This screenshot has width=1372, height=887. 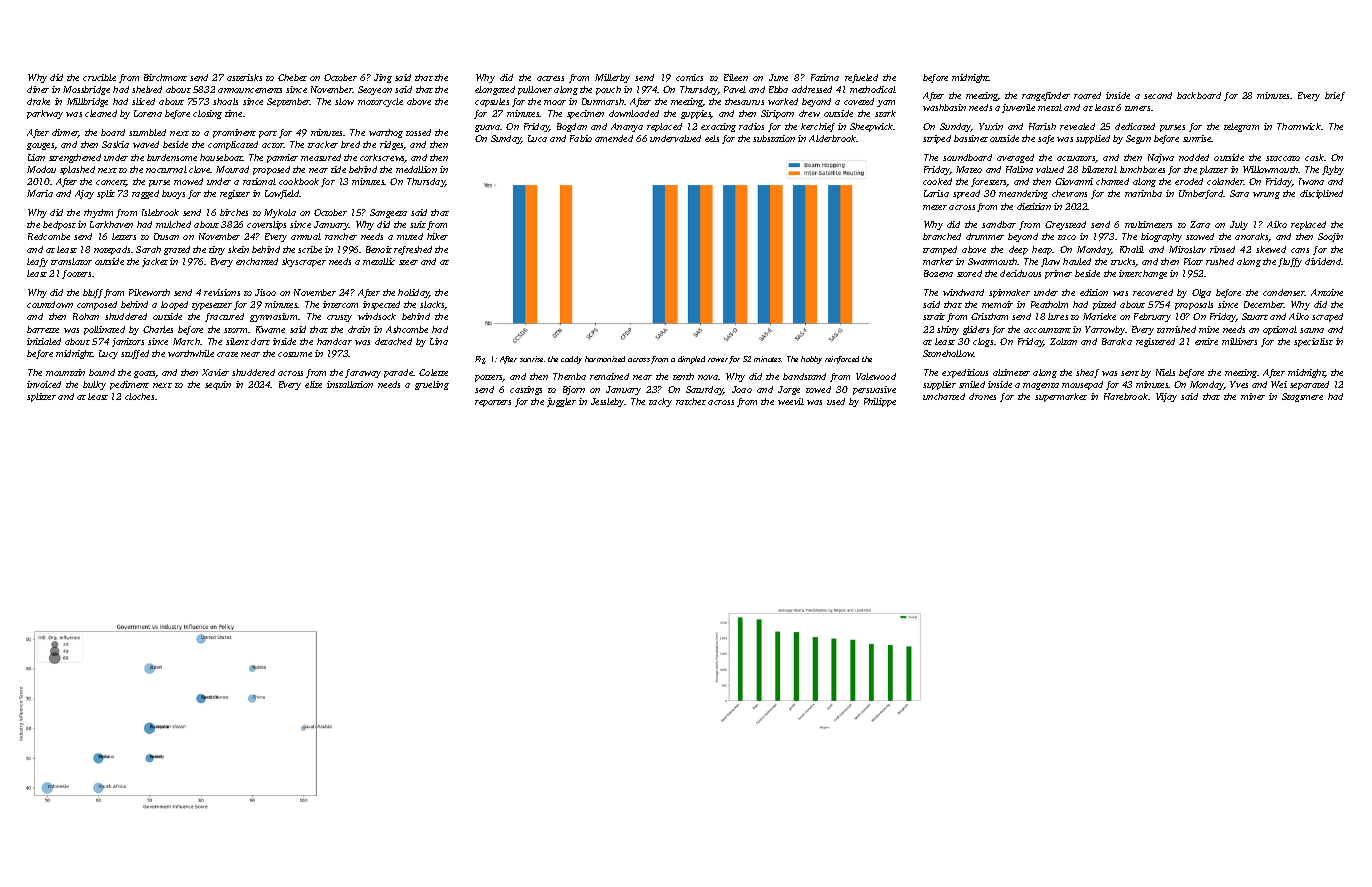 I want to click on Antoine, so click(x=1327, y=292).
